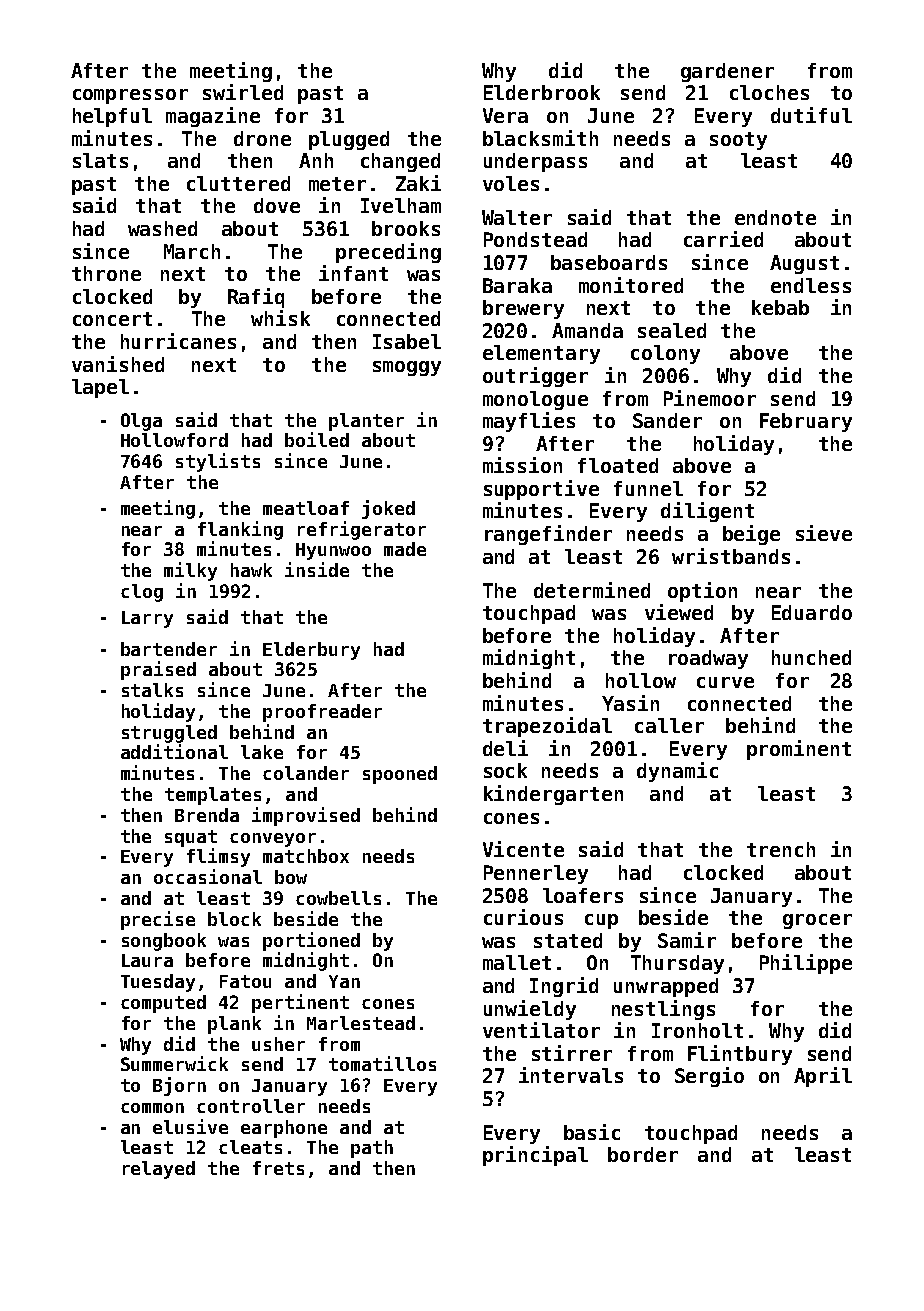 The image size is (924, 1311). I want to click on rangefinder, so click(548, 535).
